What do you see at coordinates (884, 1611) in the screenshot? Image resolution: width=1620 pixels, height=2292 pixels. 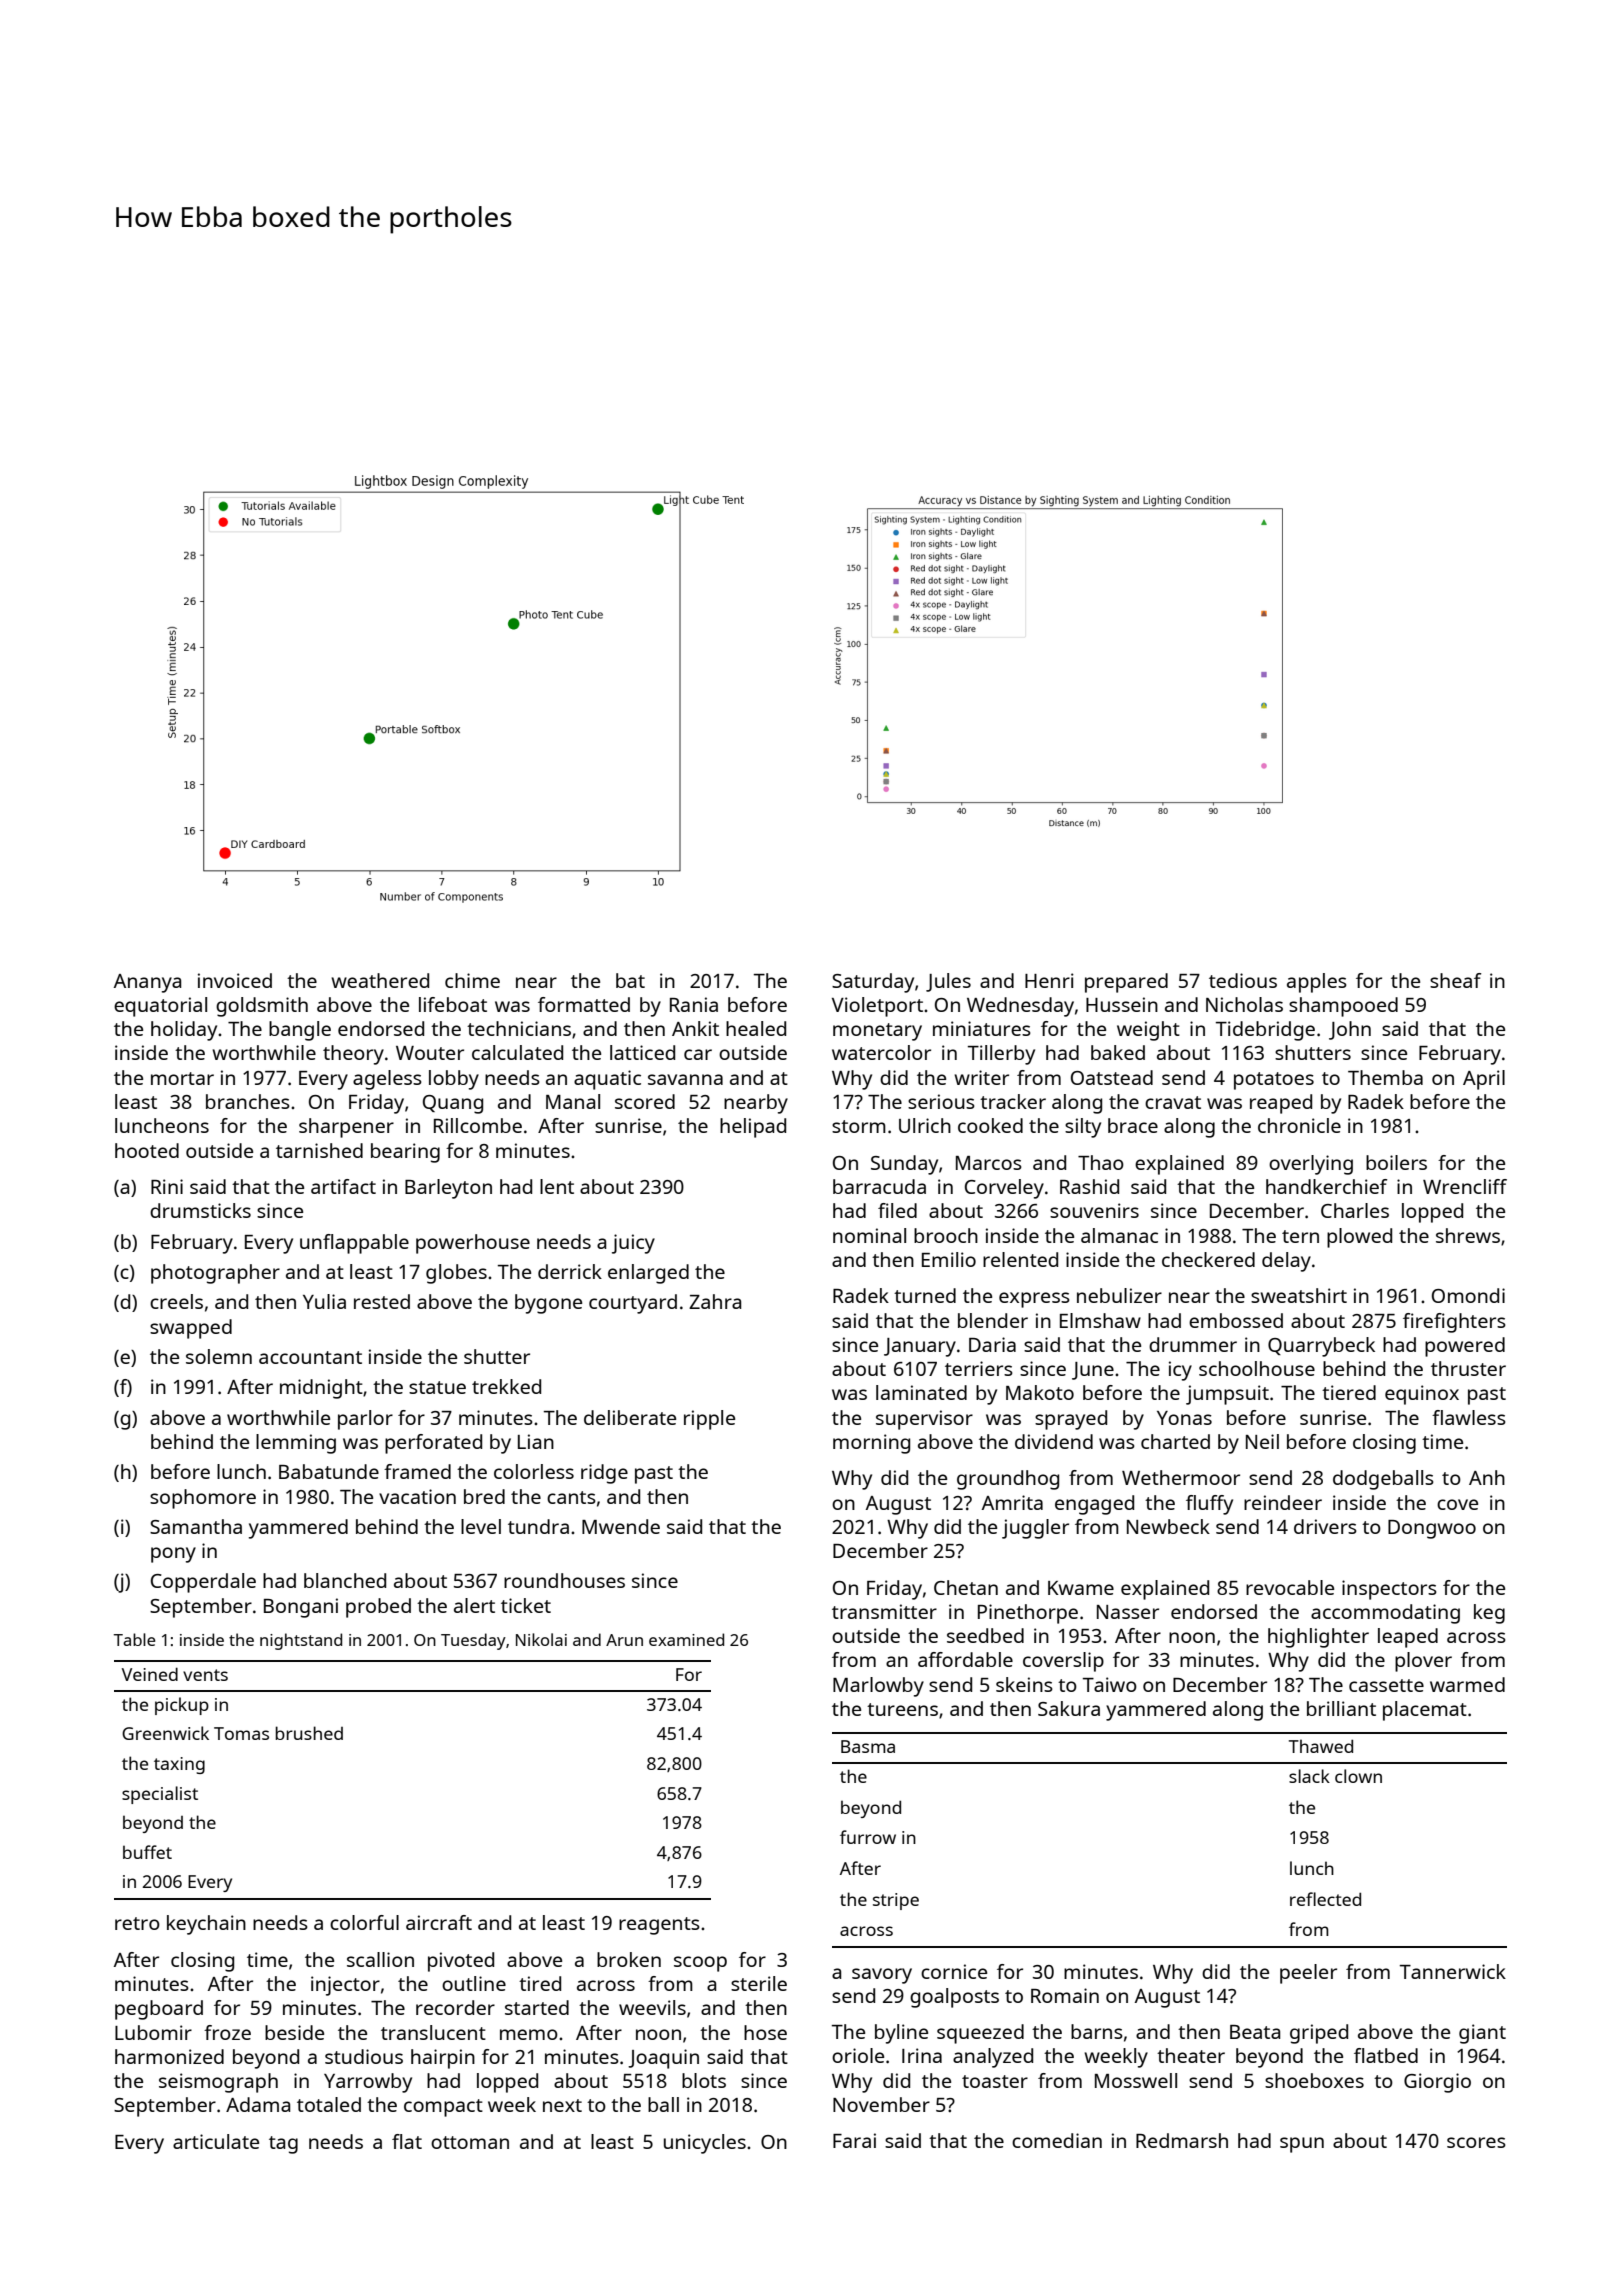 I see `transmitter` at bounding box center [884, 1611].
